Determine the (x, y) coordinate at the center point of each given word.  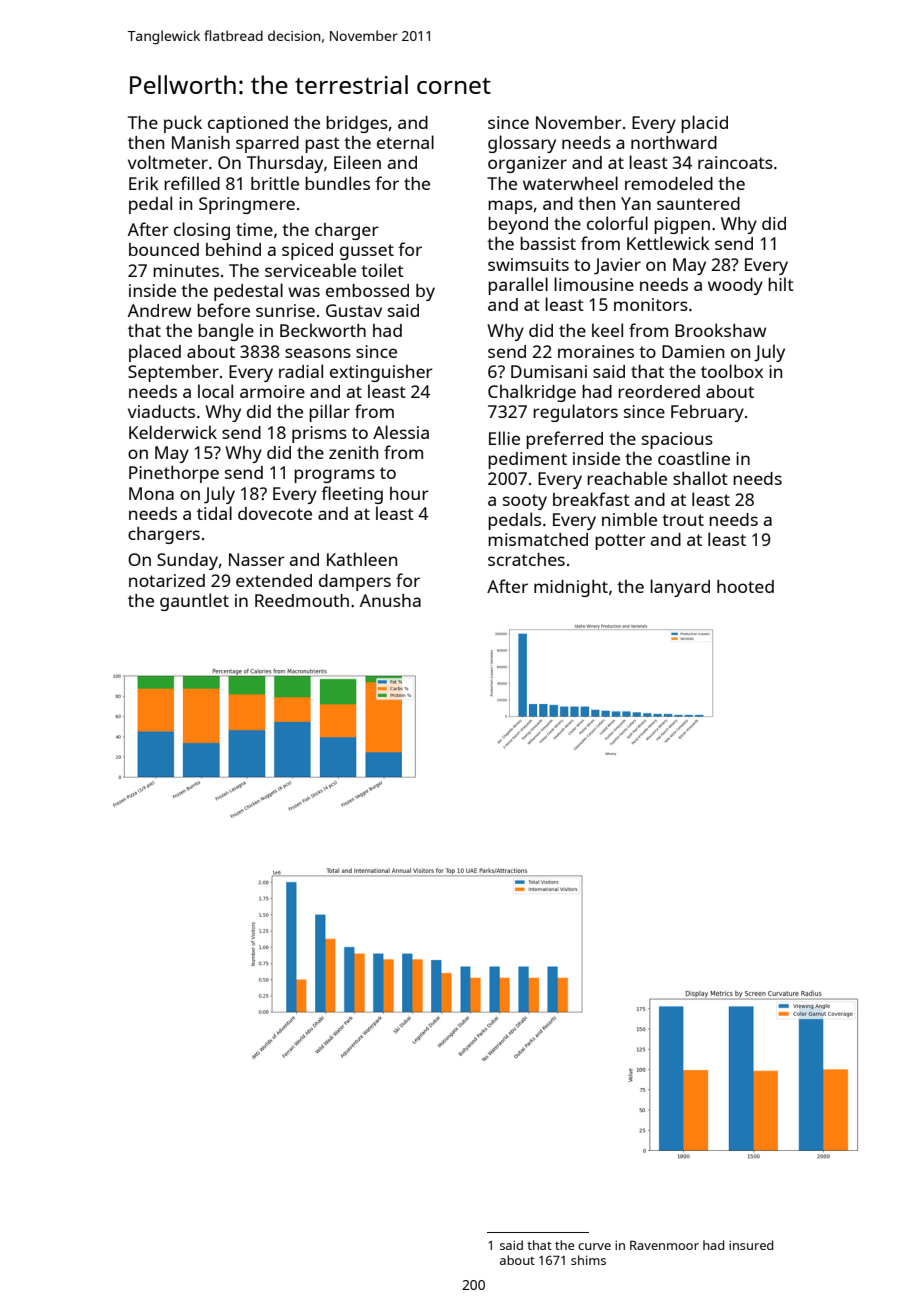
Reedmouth (302, 600)
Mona (151, 493)
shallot (700, 478)
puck (183, 124)
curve (594, 1246)
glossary (522, 144)
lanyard (680, 588)
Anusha (390, 600)
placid (704, 124)
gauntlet (194, 602)
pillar (329, 413)
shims (588, 1260)
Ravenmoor (664, 1245)
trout (683, 520)
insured (751, 1245)
